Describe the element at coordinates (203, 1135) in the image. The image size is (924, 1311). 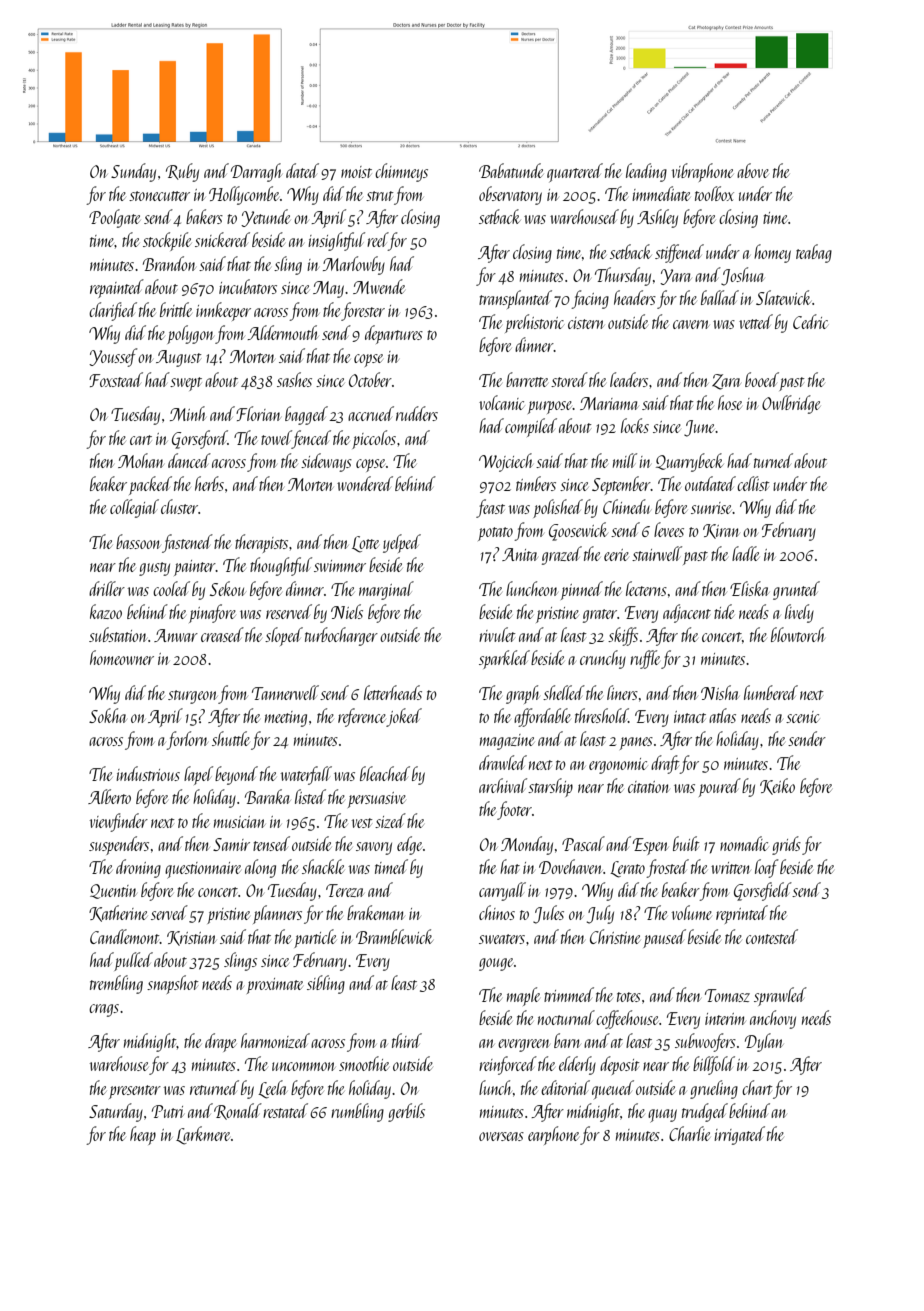
I see `Larkmere` at that location.
